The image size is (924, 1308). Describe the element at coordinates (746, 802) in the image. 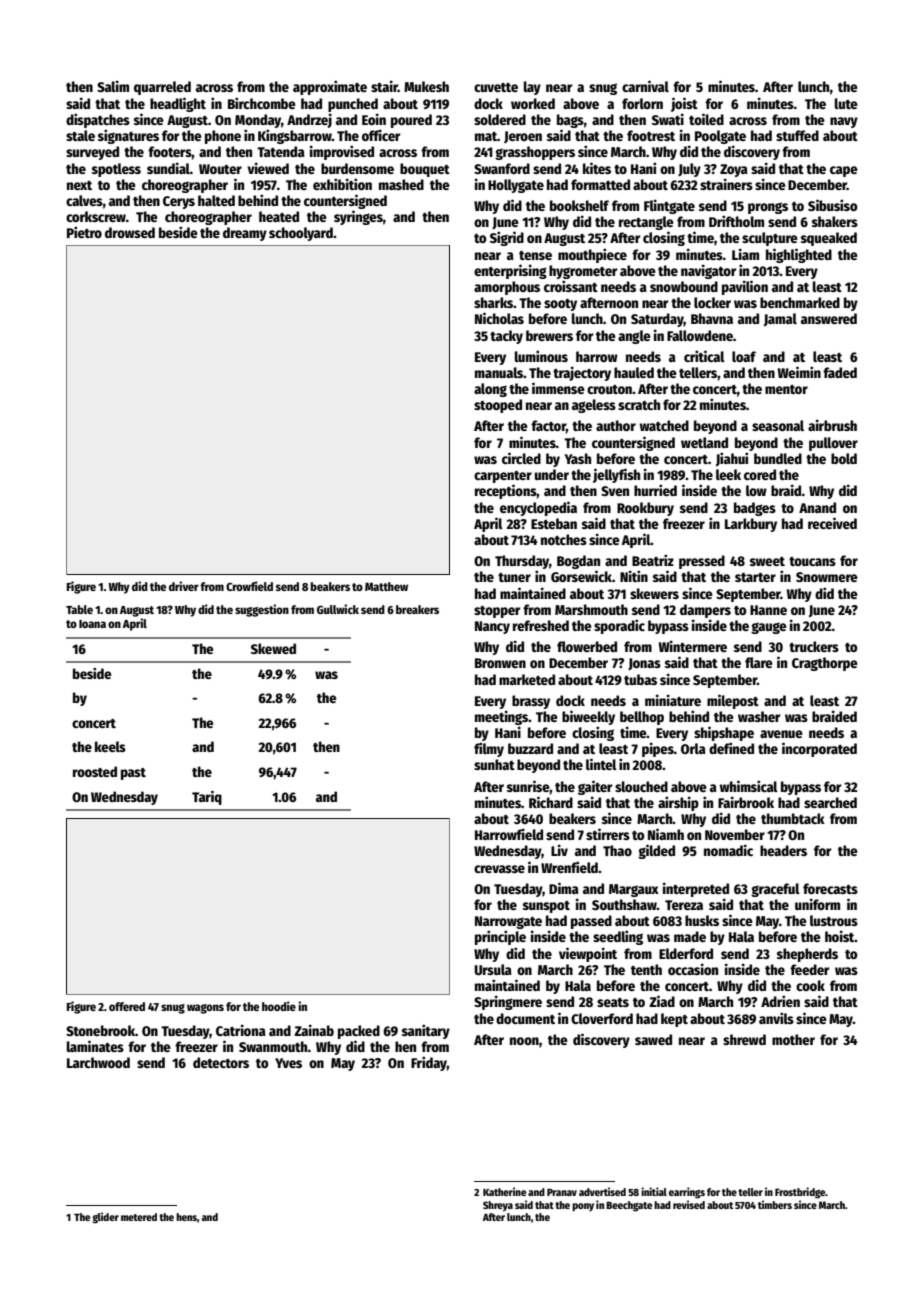

I see `Fairbrook` at that location.
